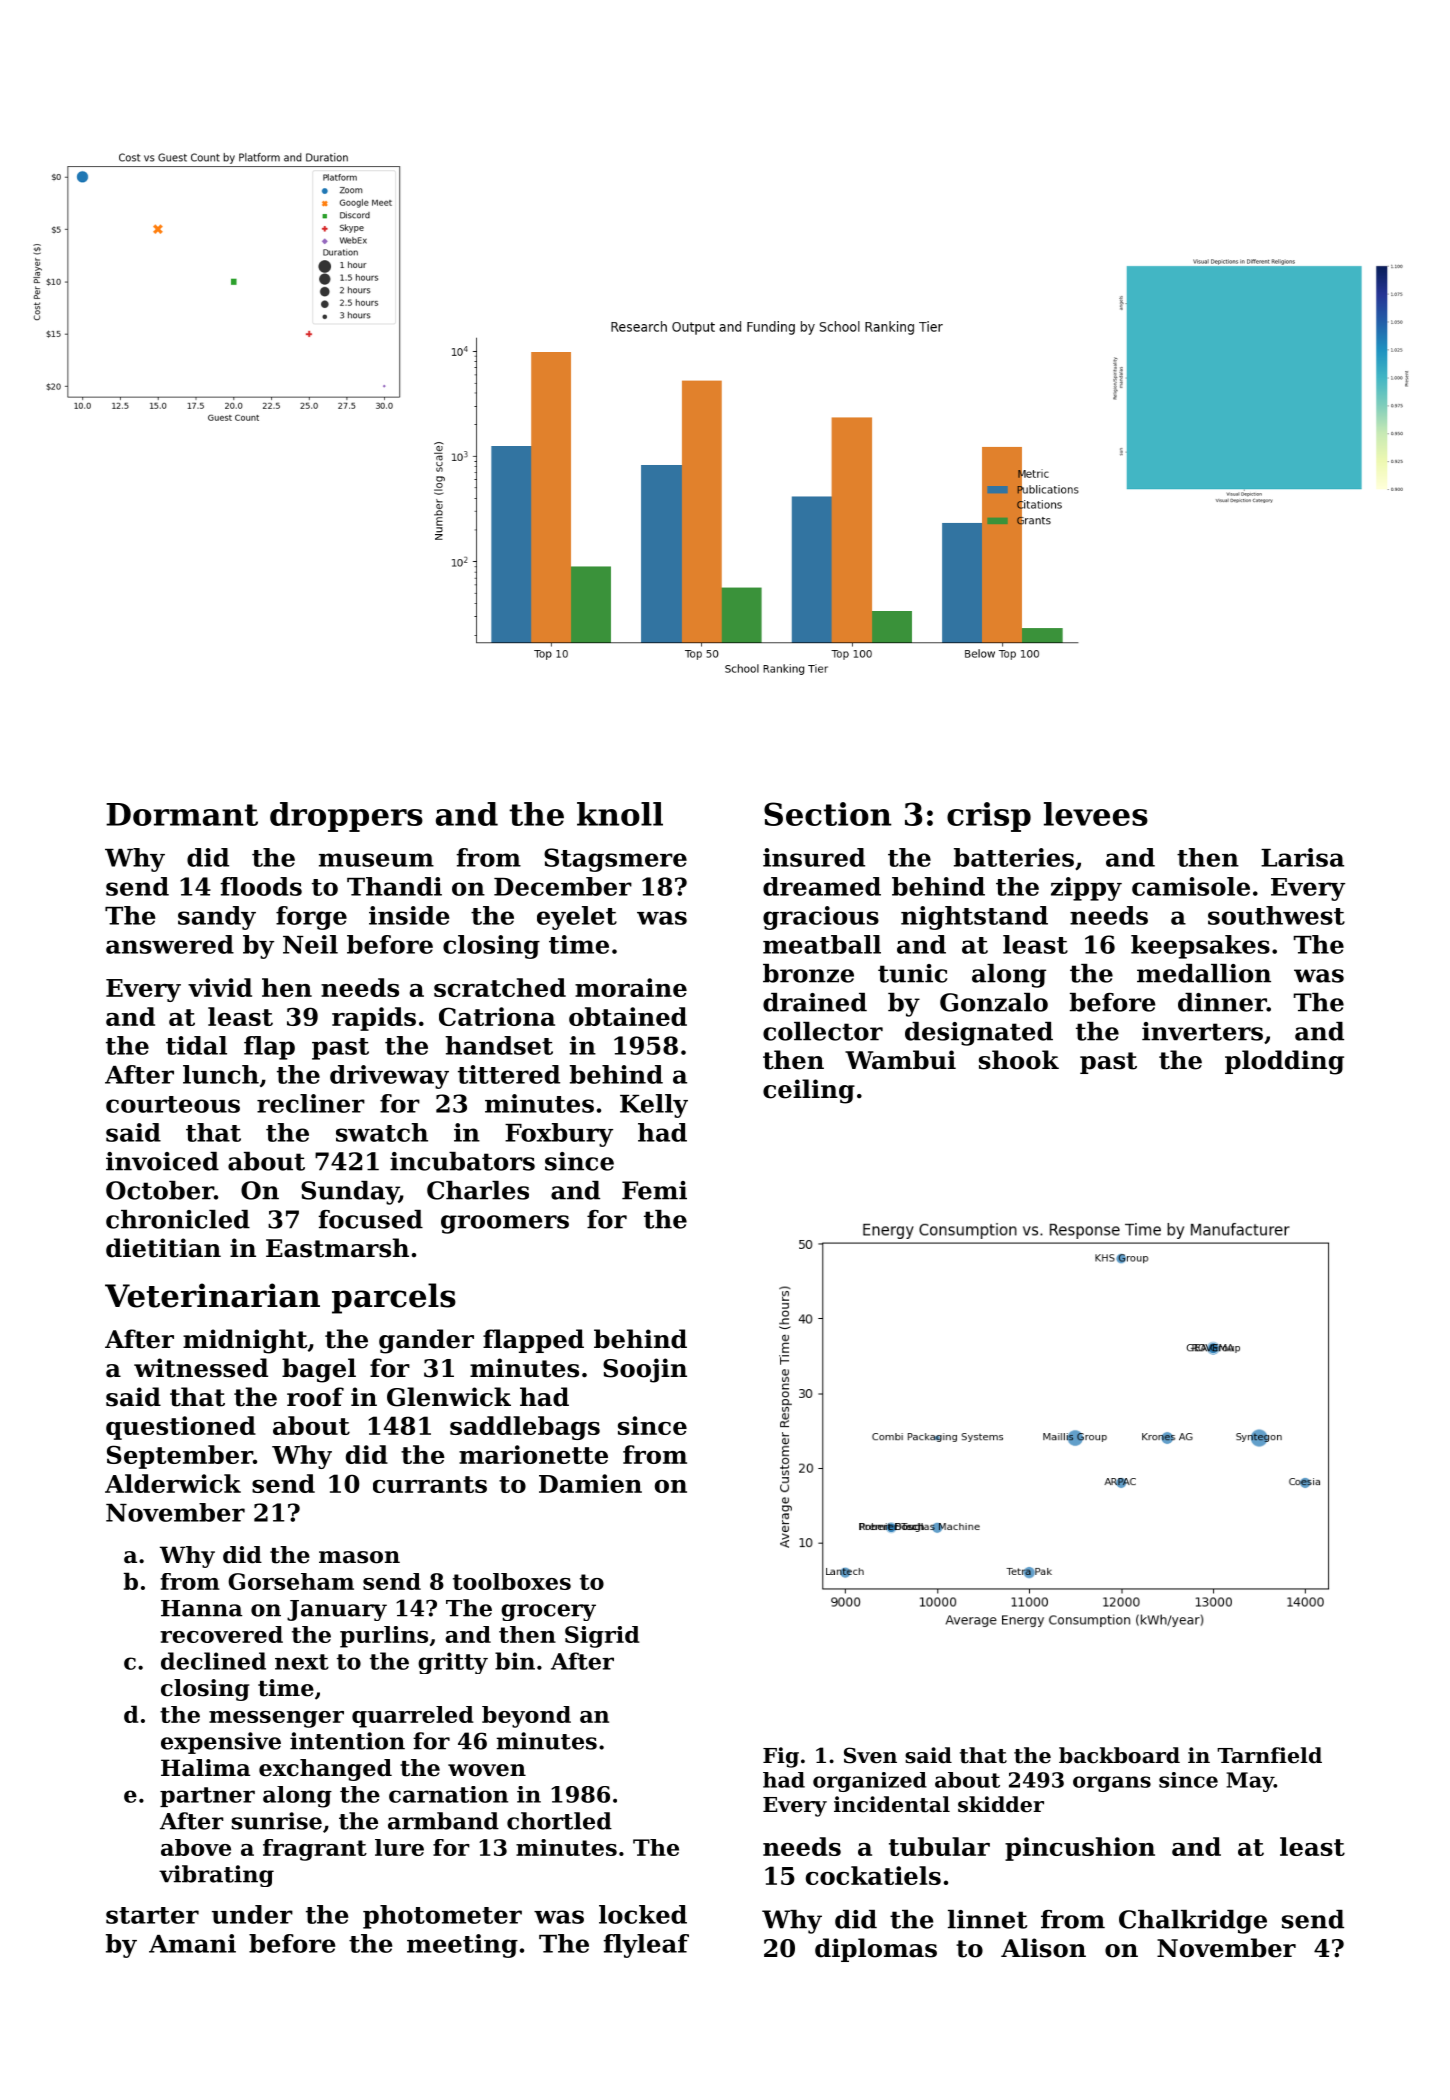  Describe the element at coordinates (602, 1637) in the page. I see `Sigrid` at that location.
